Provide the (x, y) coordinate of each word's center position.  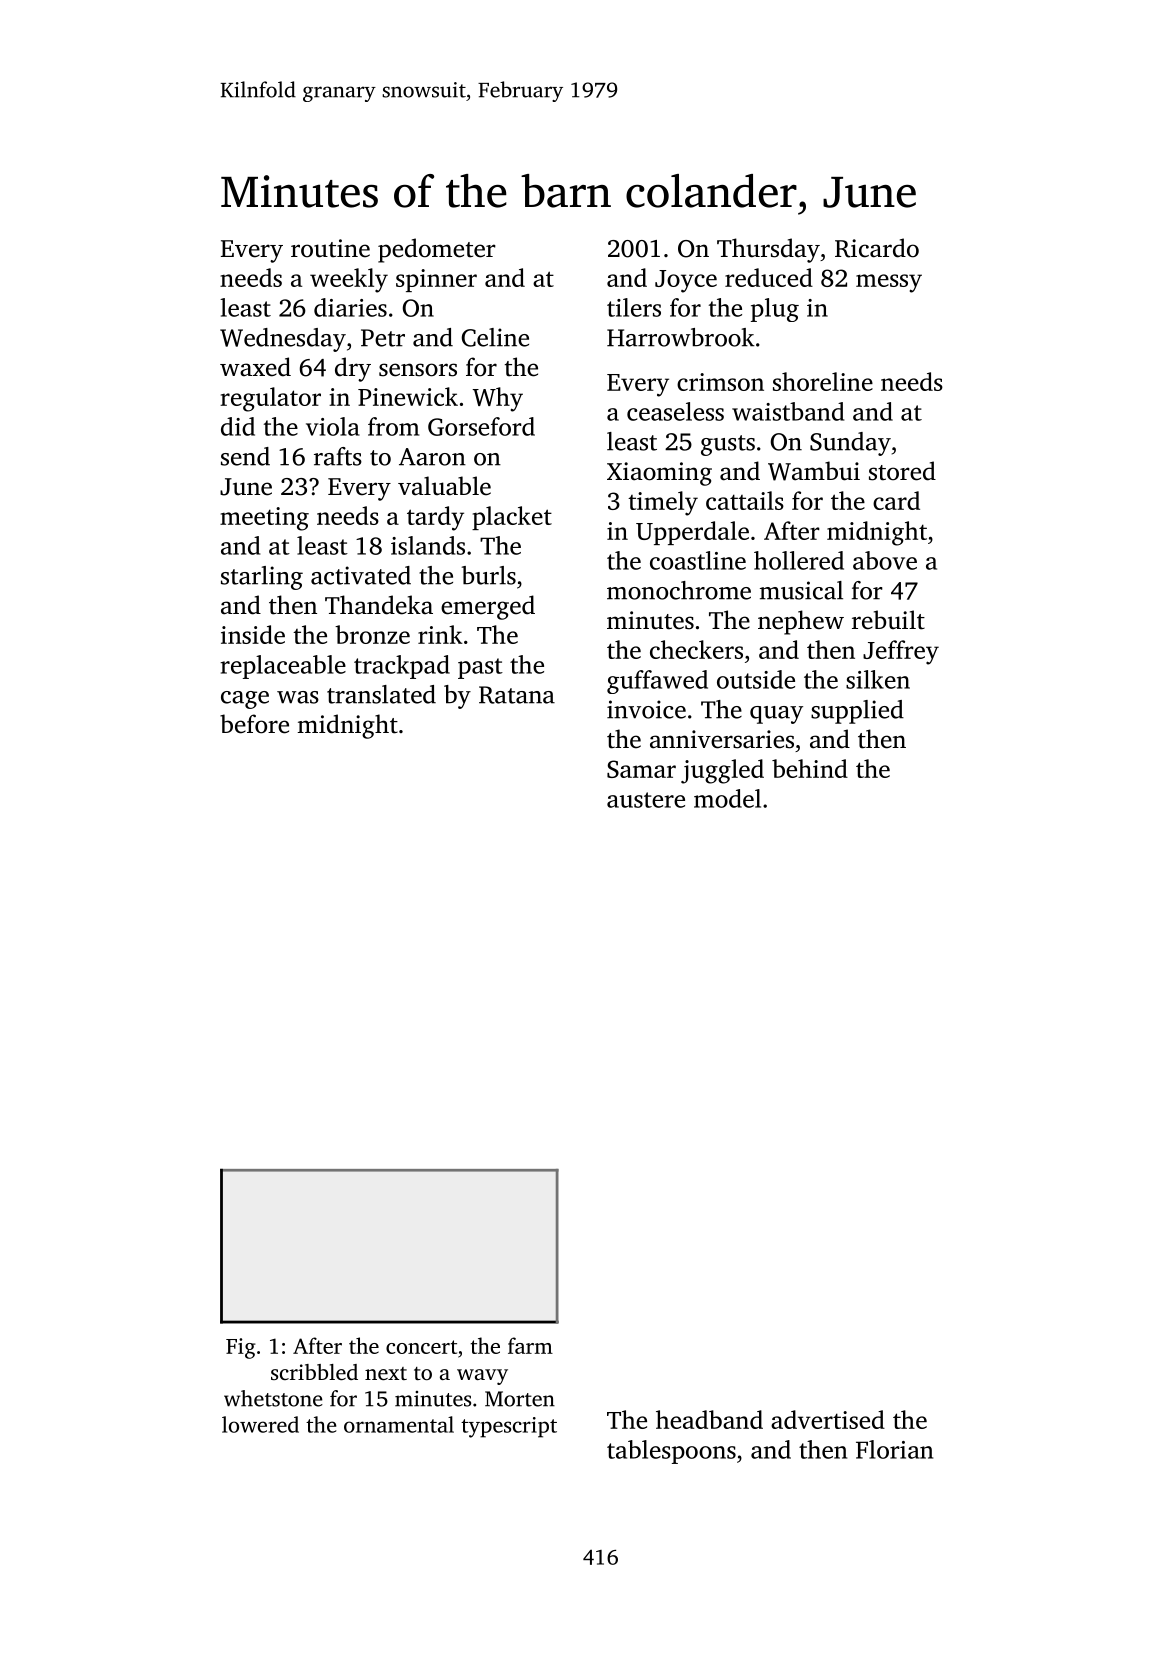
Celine (495, 337)
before (254, 724)
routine (330, 248)
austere (646, 800)
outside (756, 679)
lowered (260, 1424)
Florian (894, 1449)
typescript (509, 1427)
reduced (769, 277)
